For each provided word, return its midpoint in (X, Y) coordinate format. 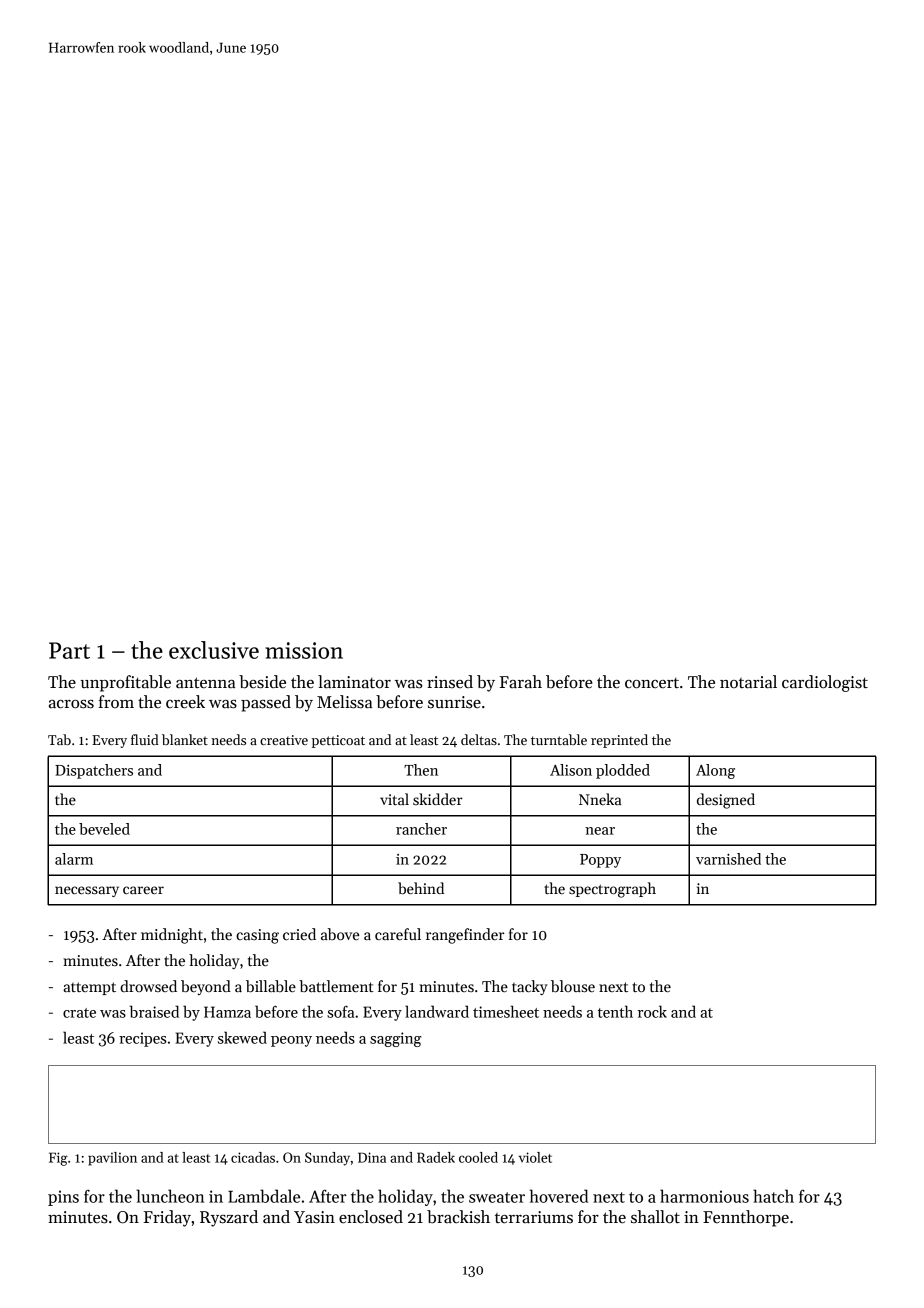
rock (652, 1011)
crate (79, 1013)
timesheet (506, 1011)
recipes (143, 1039)
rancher (421, 829)
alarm (74, 859)
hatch (773, 1196)
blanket (185, 739)
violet (535, 1157)
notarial (748, 682)
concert (652, 683)
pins (63, 1198)
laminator (354, 682)
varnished (728, 859)
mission (304, 650)
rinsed (450, 681)
